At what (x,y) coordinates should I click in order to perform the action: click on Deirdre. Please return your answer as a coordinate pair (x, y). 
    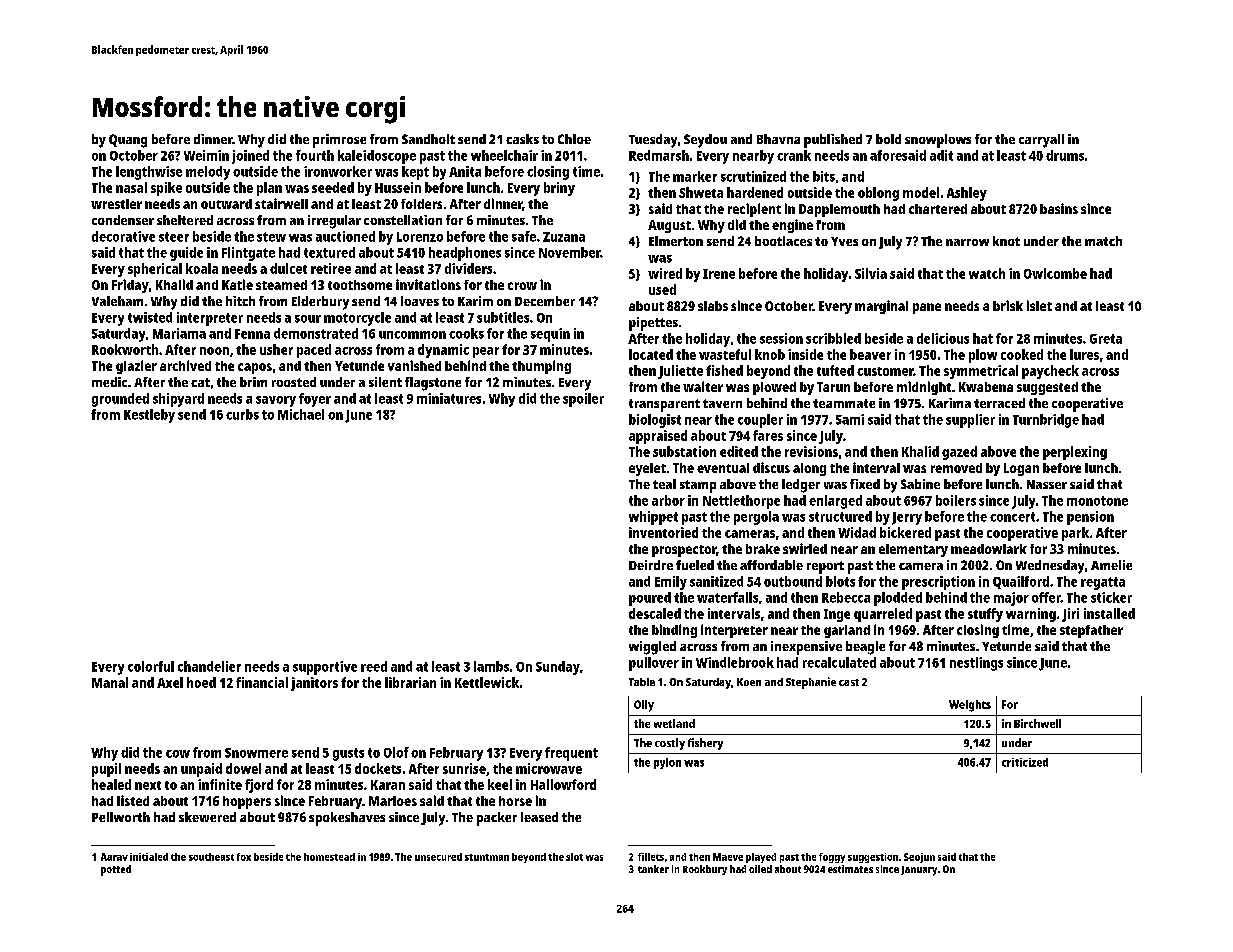
    Looking at the image, I should click on (651, 565).
